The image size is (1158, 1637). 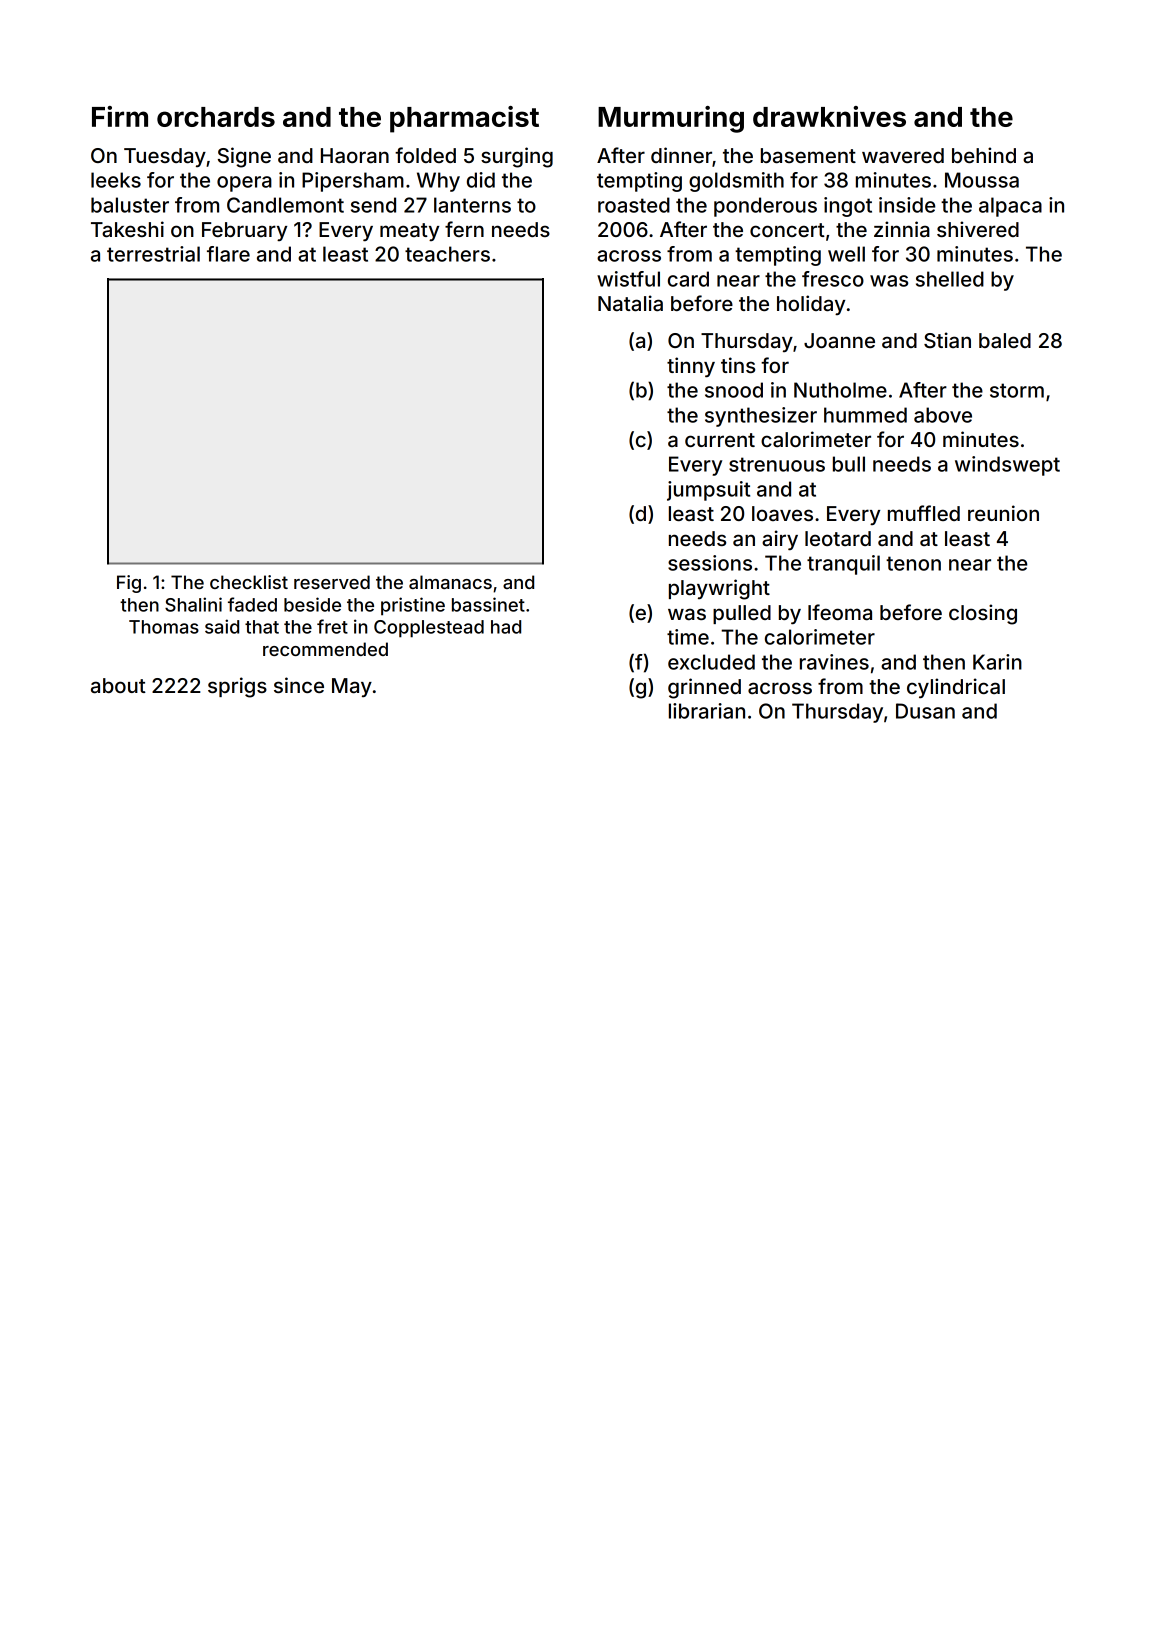 I want to click on librarian, so click(x=707, y=711).
